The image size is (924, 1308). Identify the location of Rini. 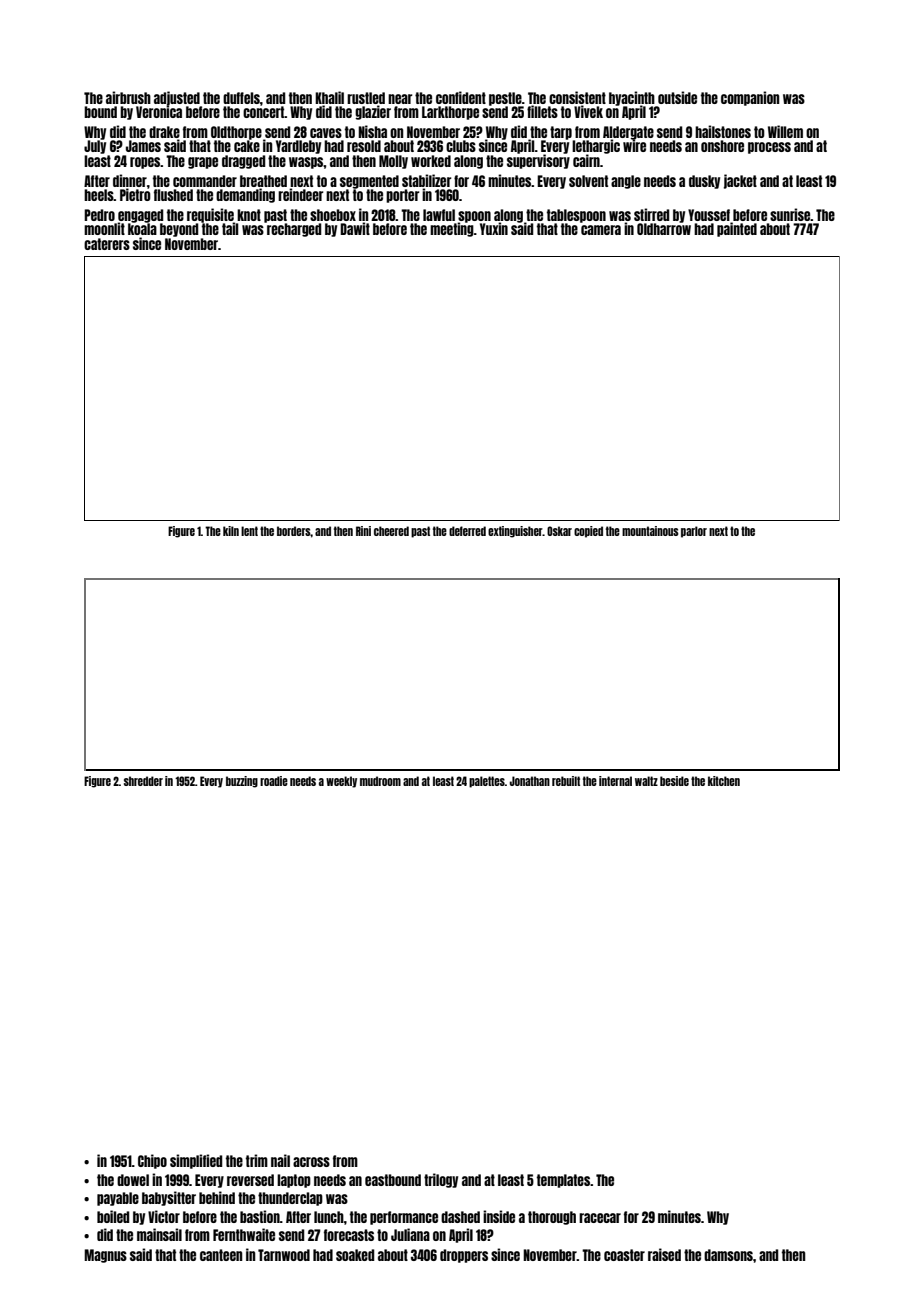
(363, 531).
